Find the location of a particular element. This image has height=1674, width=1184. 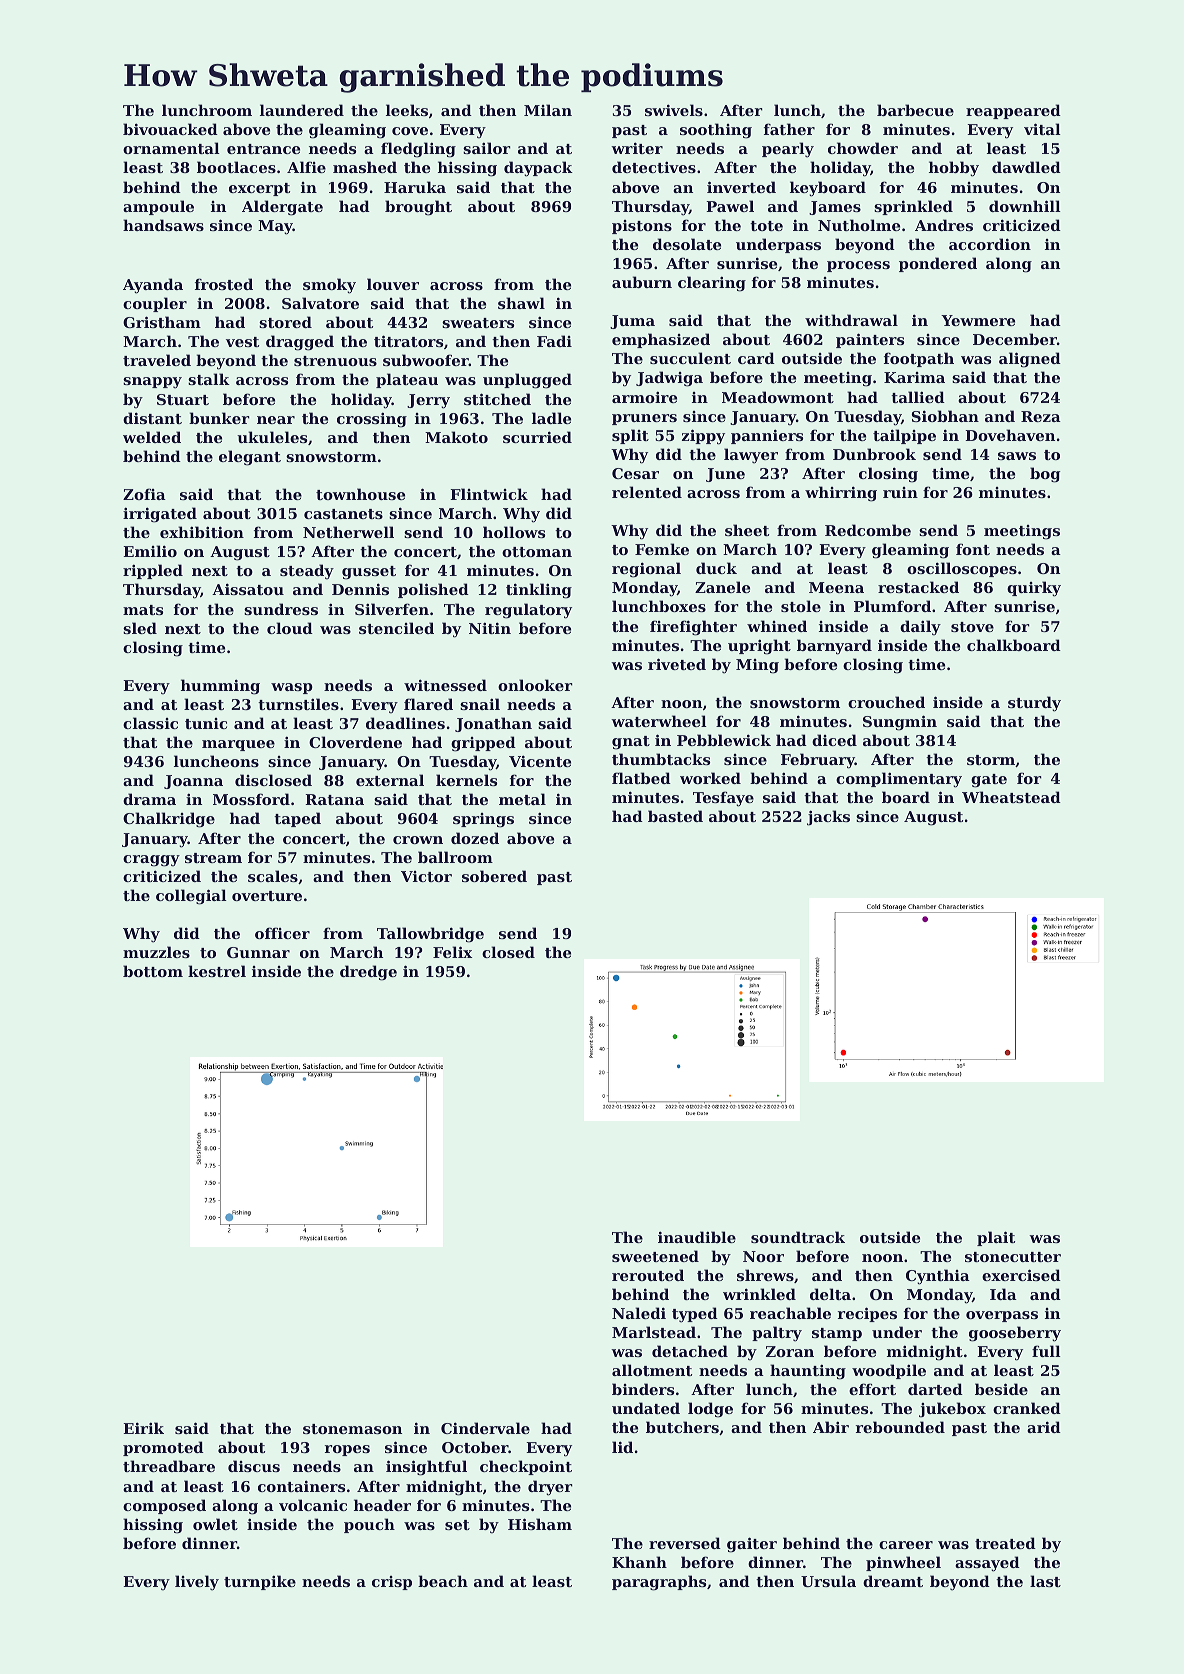

Wheatstead is located at coordinates (1011, 797).
